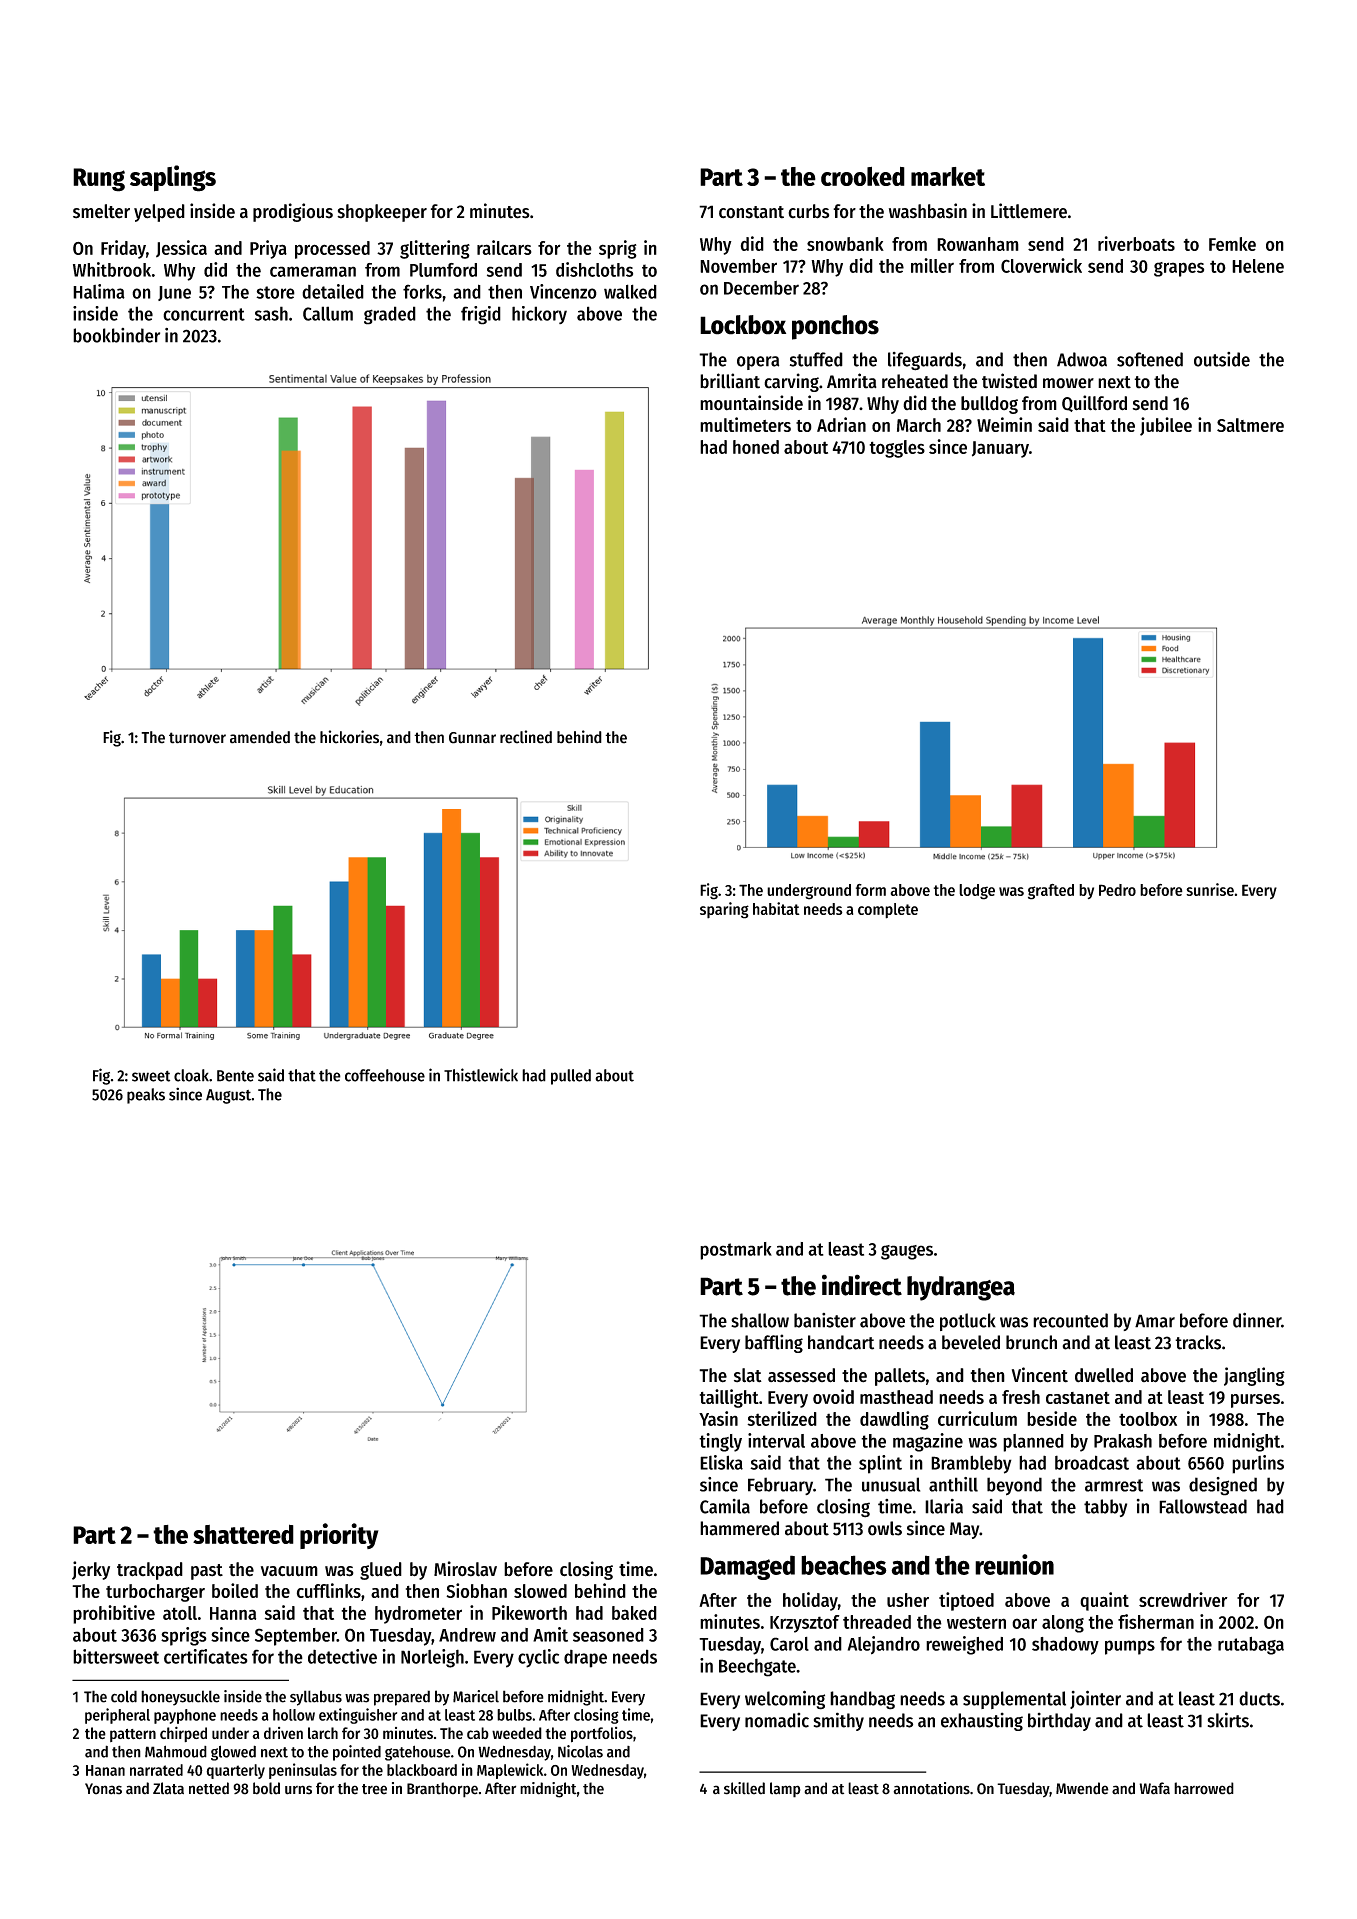  What do you see at coordinates (748, 1375) in the screenshot?
I see `slat` at bounding box center [748, 1375].
